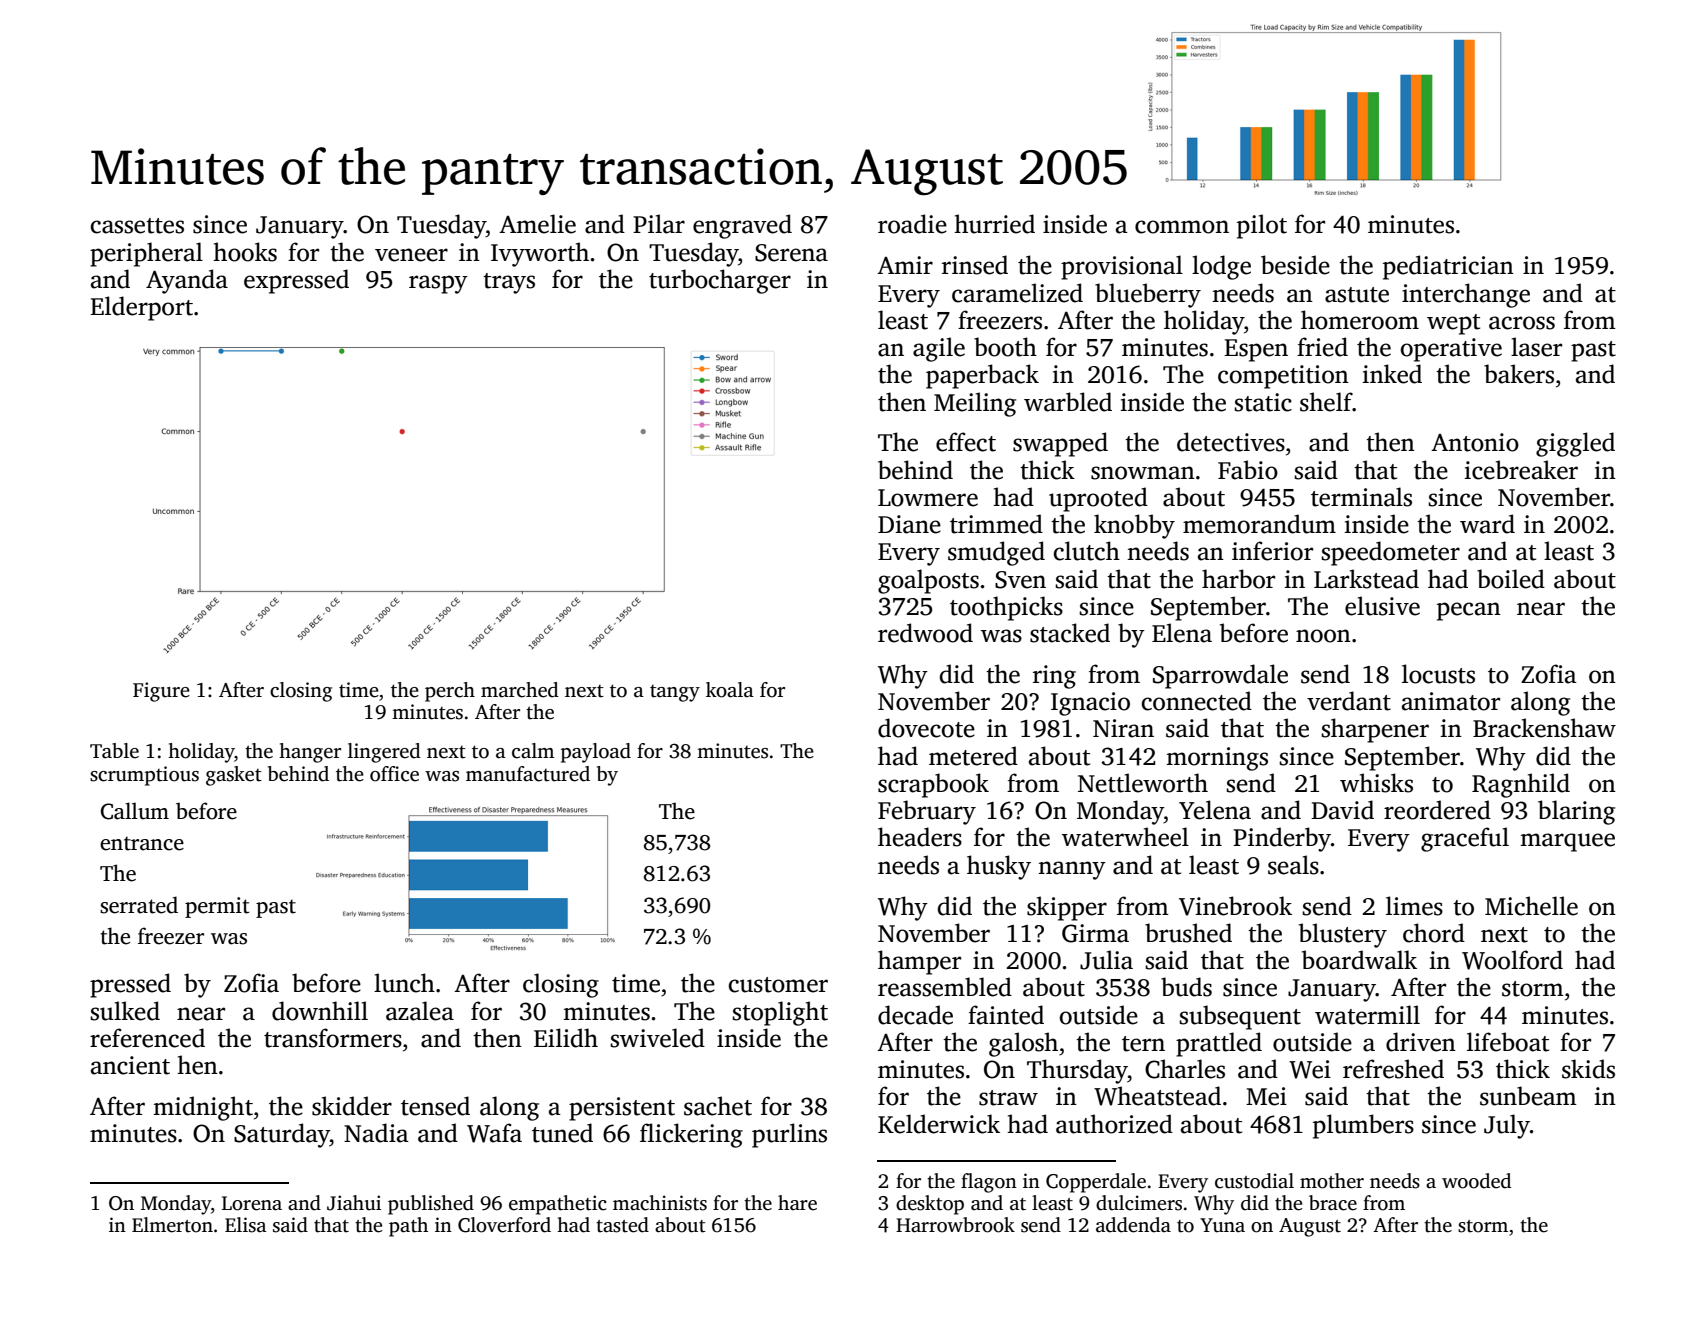  Describe the element at coordinates (137, 226) in the image. I see `cassettes` at that location.
